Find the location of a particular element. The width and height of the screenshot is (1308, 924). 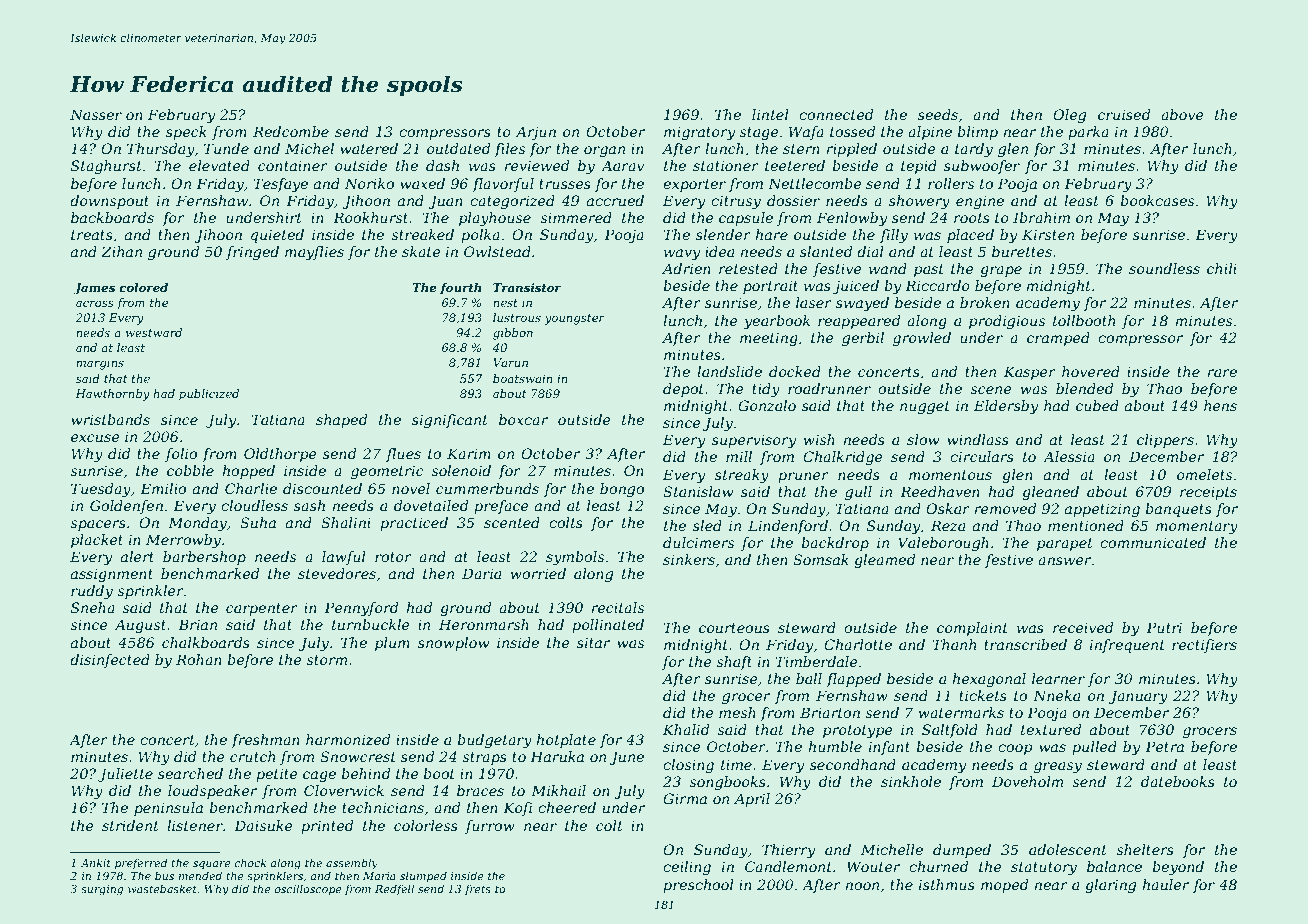

lintel is located at coordinates (770, 114).
